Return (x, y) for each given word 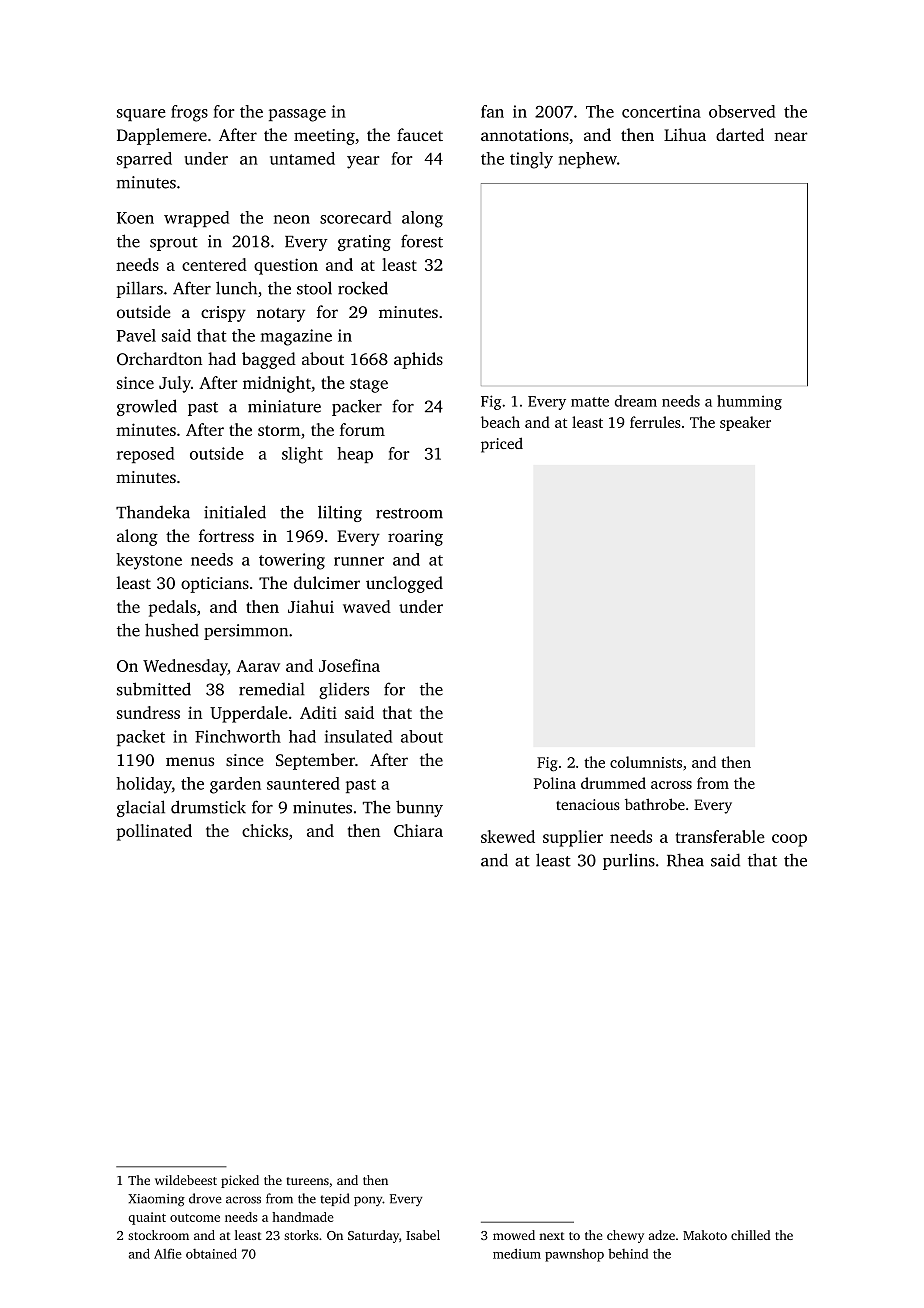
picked (240, 1181)
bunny (419, 808)
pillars (139, 289)
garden (235, 785)
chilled (750, 1235)
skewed (508, 836)
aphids (418, 360)
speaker (745, 423)
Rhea (685, 860)
